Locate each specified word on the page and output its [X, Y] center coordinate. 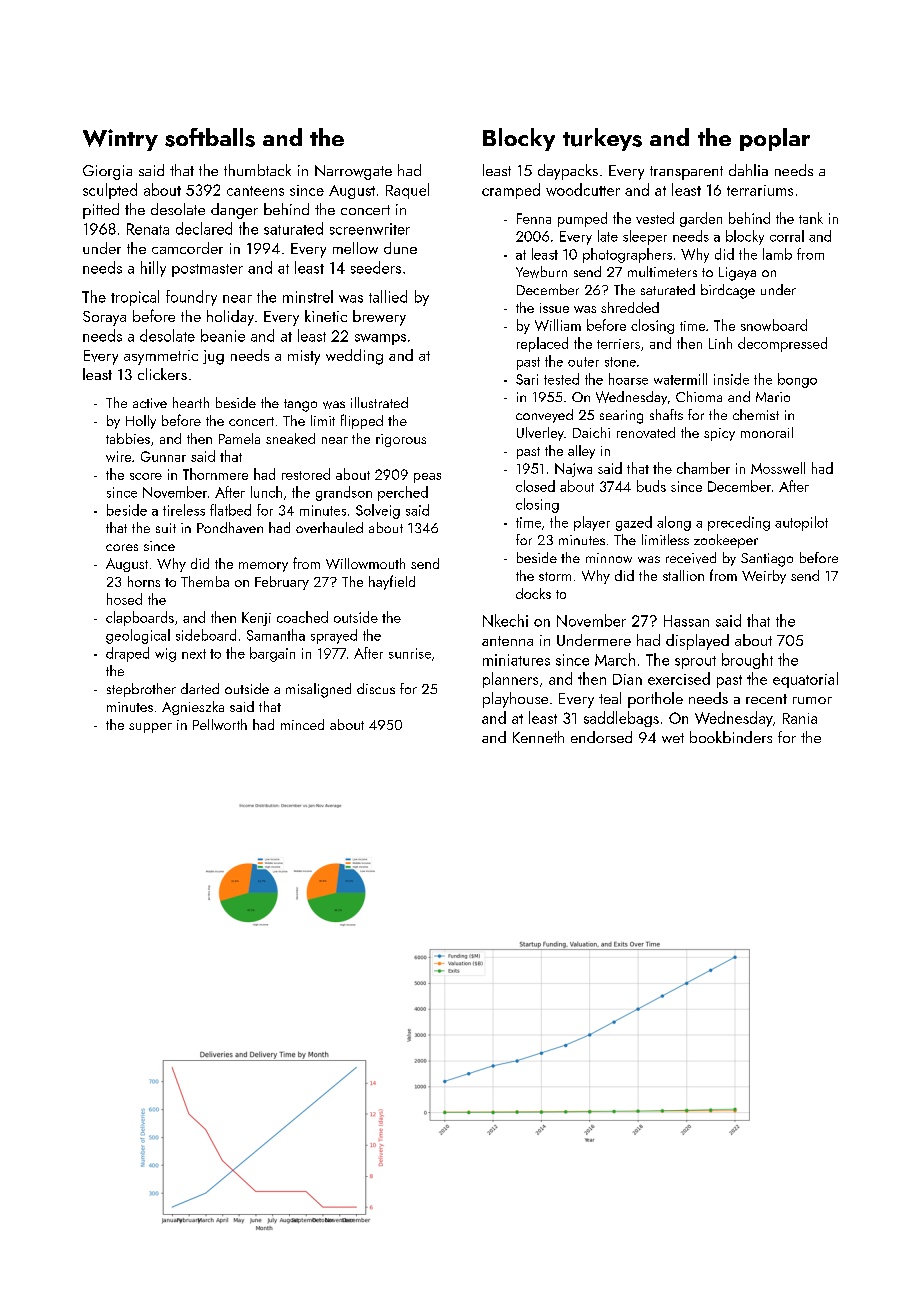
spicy [719, 434]
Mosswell [778, 468]
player [592, 523]
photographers [627, 255]
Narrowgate [353, 172]
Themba [205, 581]
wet [673, 738]
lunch [266, 492]
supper [150, 728]
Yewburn [541, 272]
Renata [148, 229]
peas [427, 478]
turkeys [602, 139]
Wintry [120, 140]
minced [302, 724]
